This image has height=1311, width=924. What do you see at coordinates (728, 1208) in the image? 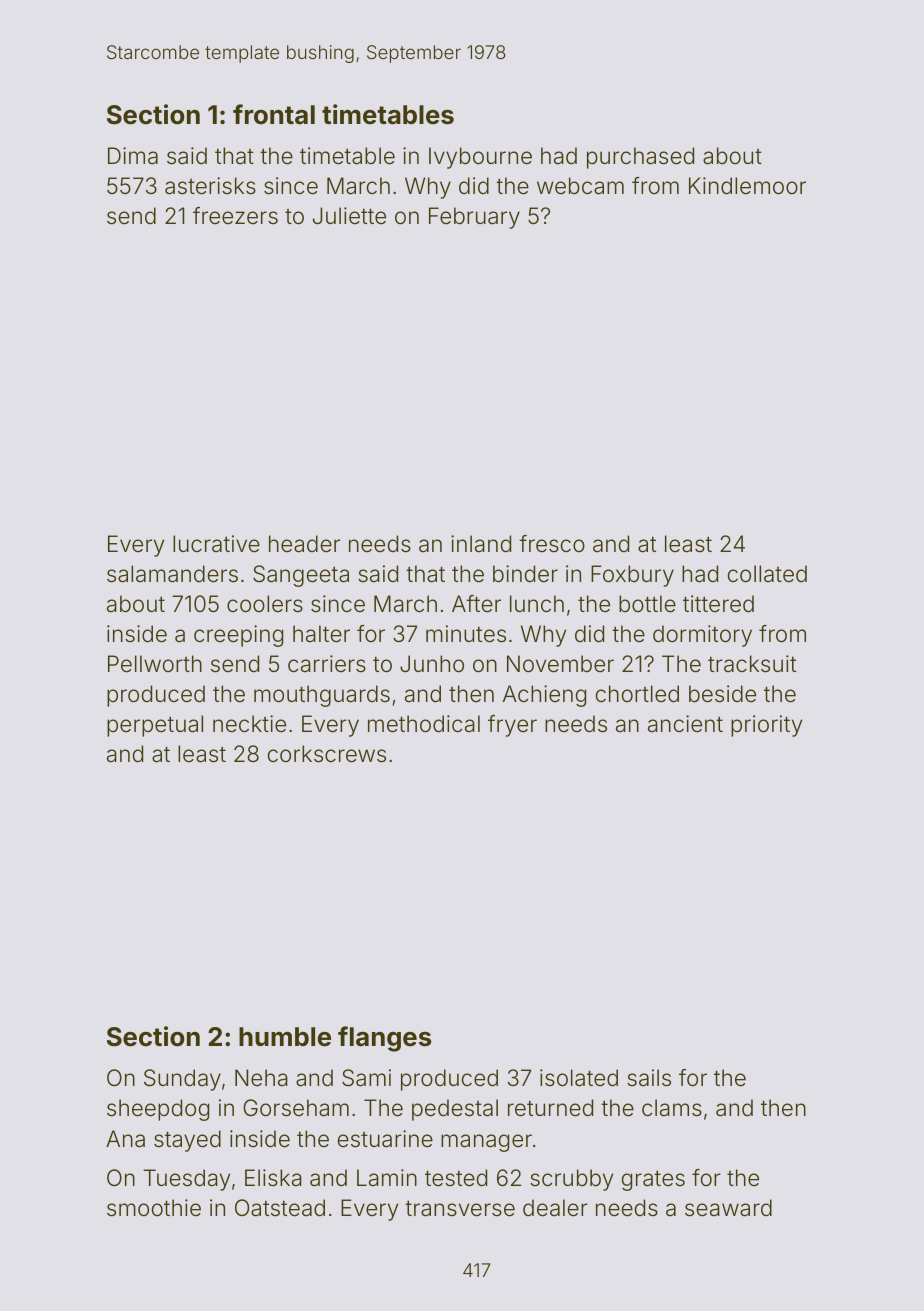
I see `seaward` at bounding box center [728, 1208].
